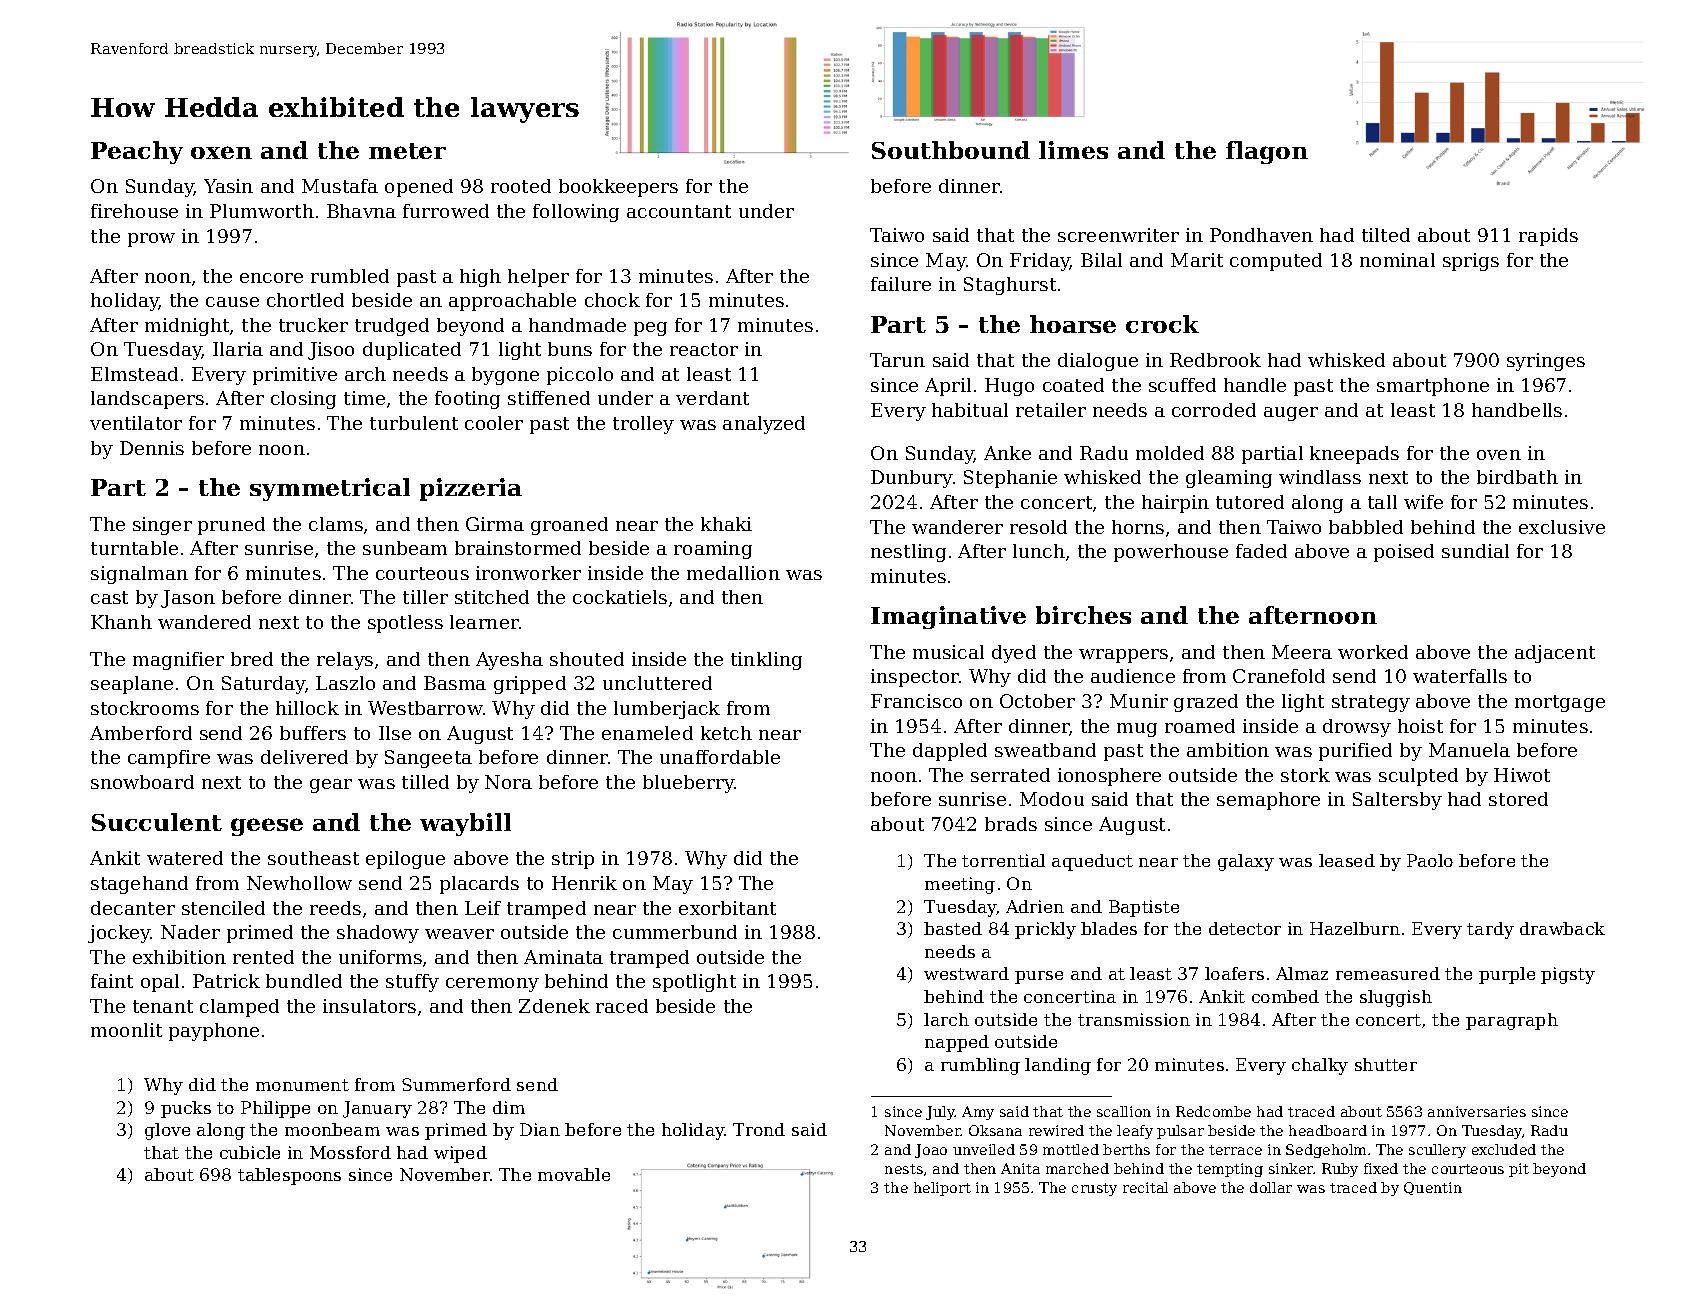 The image size is (1698, 1312). I want to click on rapids, so click(1548, 237).
